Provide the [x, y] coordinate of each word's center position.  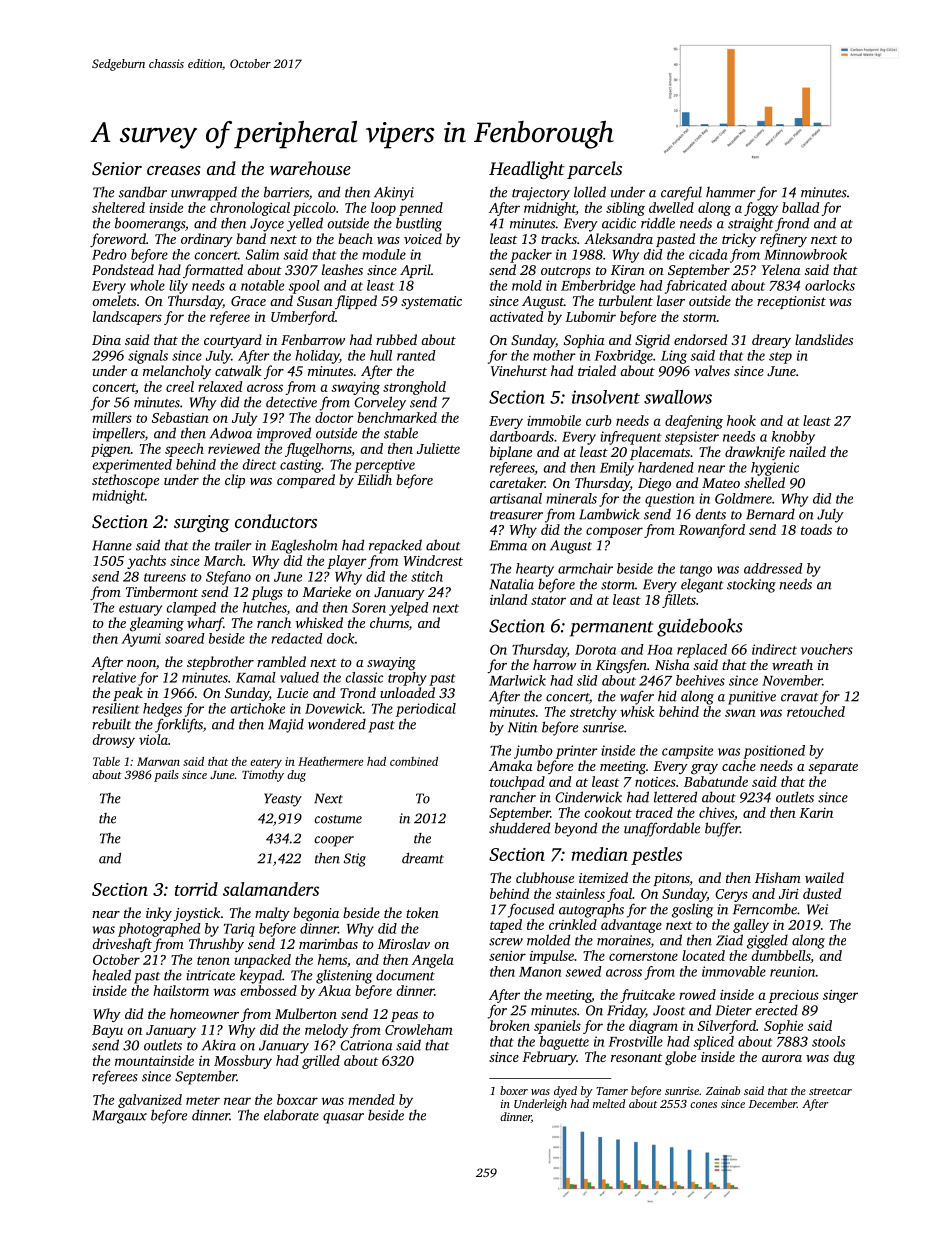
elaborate [291, 1115]
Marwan [158, 761]
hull [381, 355]
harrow [554, 664]
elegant [702, 586]
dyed [565, 1092]
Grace [248, 301]
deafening [694, 422]
